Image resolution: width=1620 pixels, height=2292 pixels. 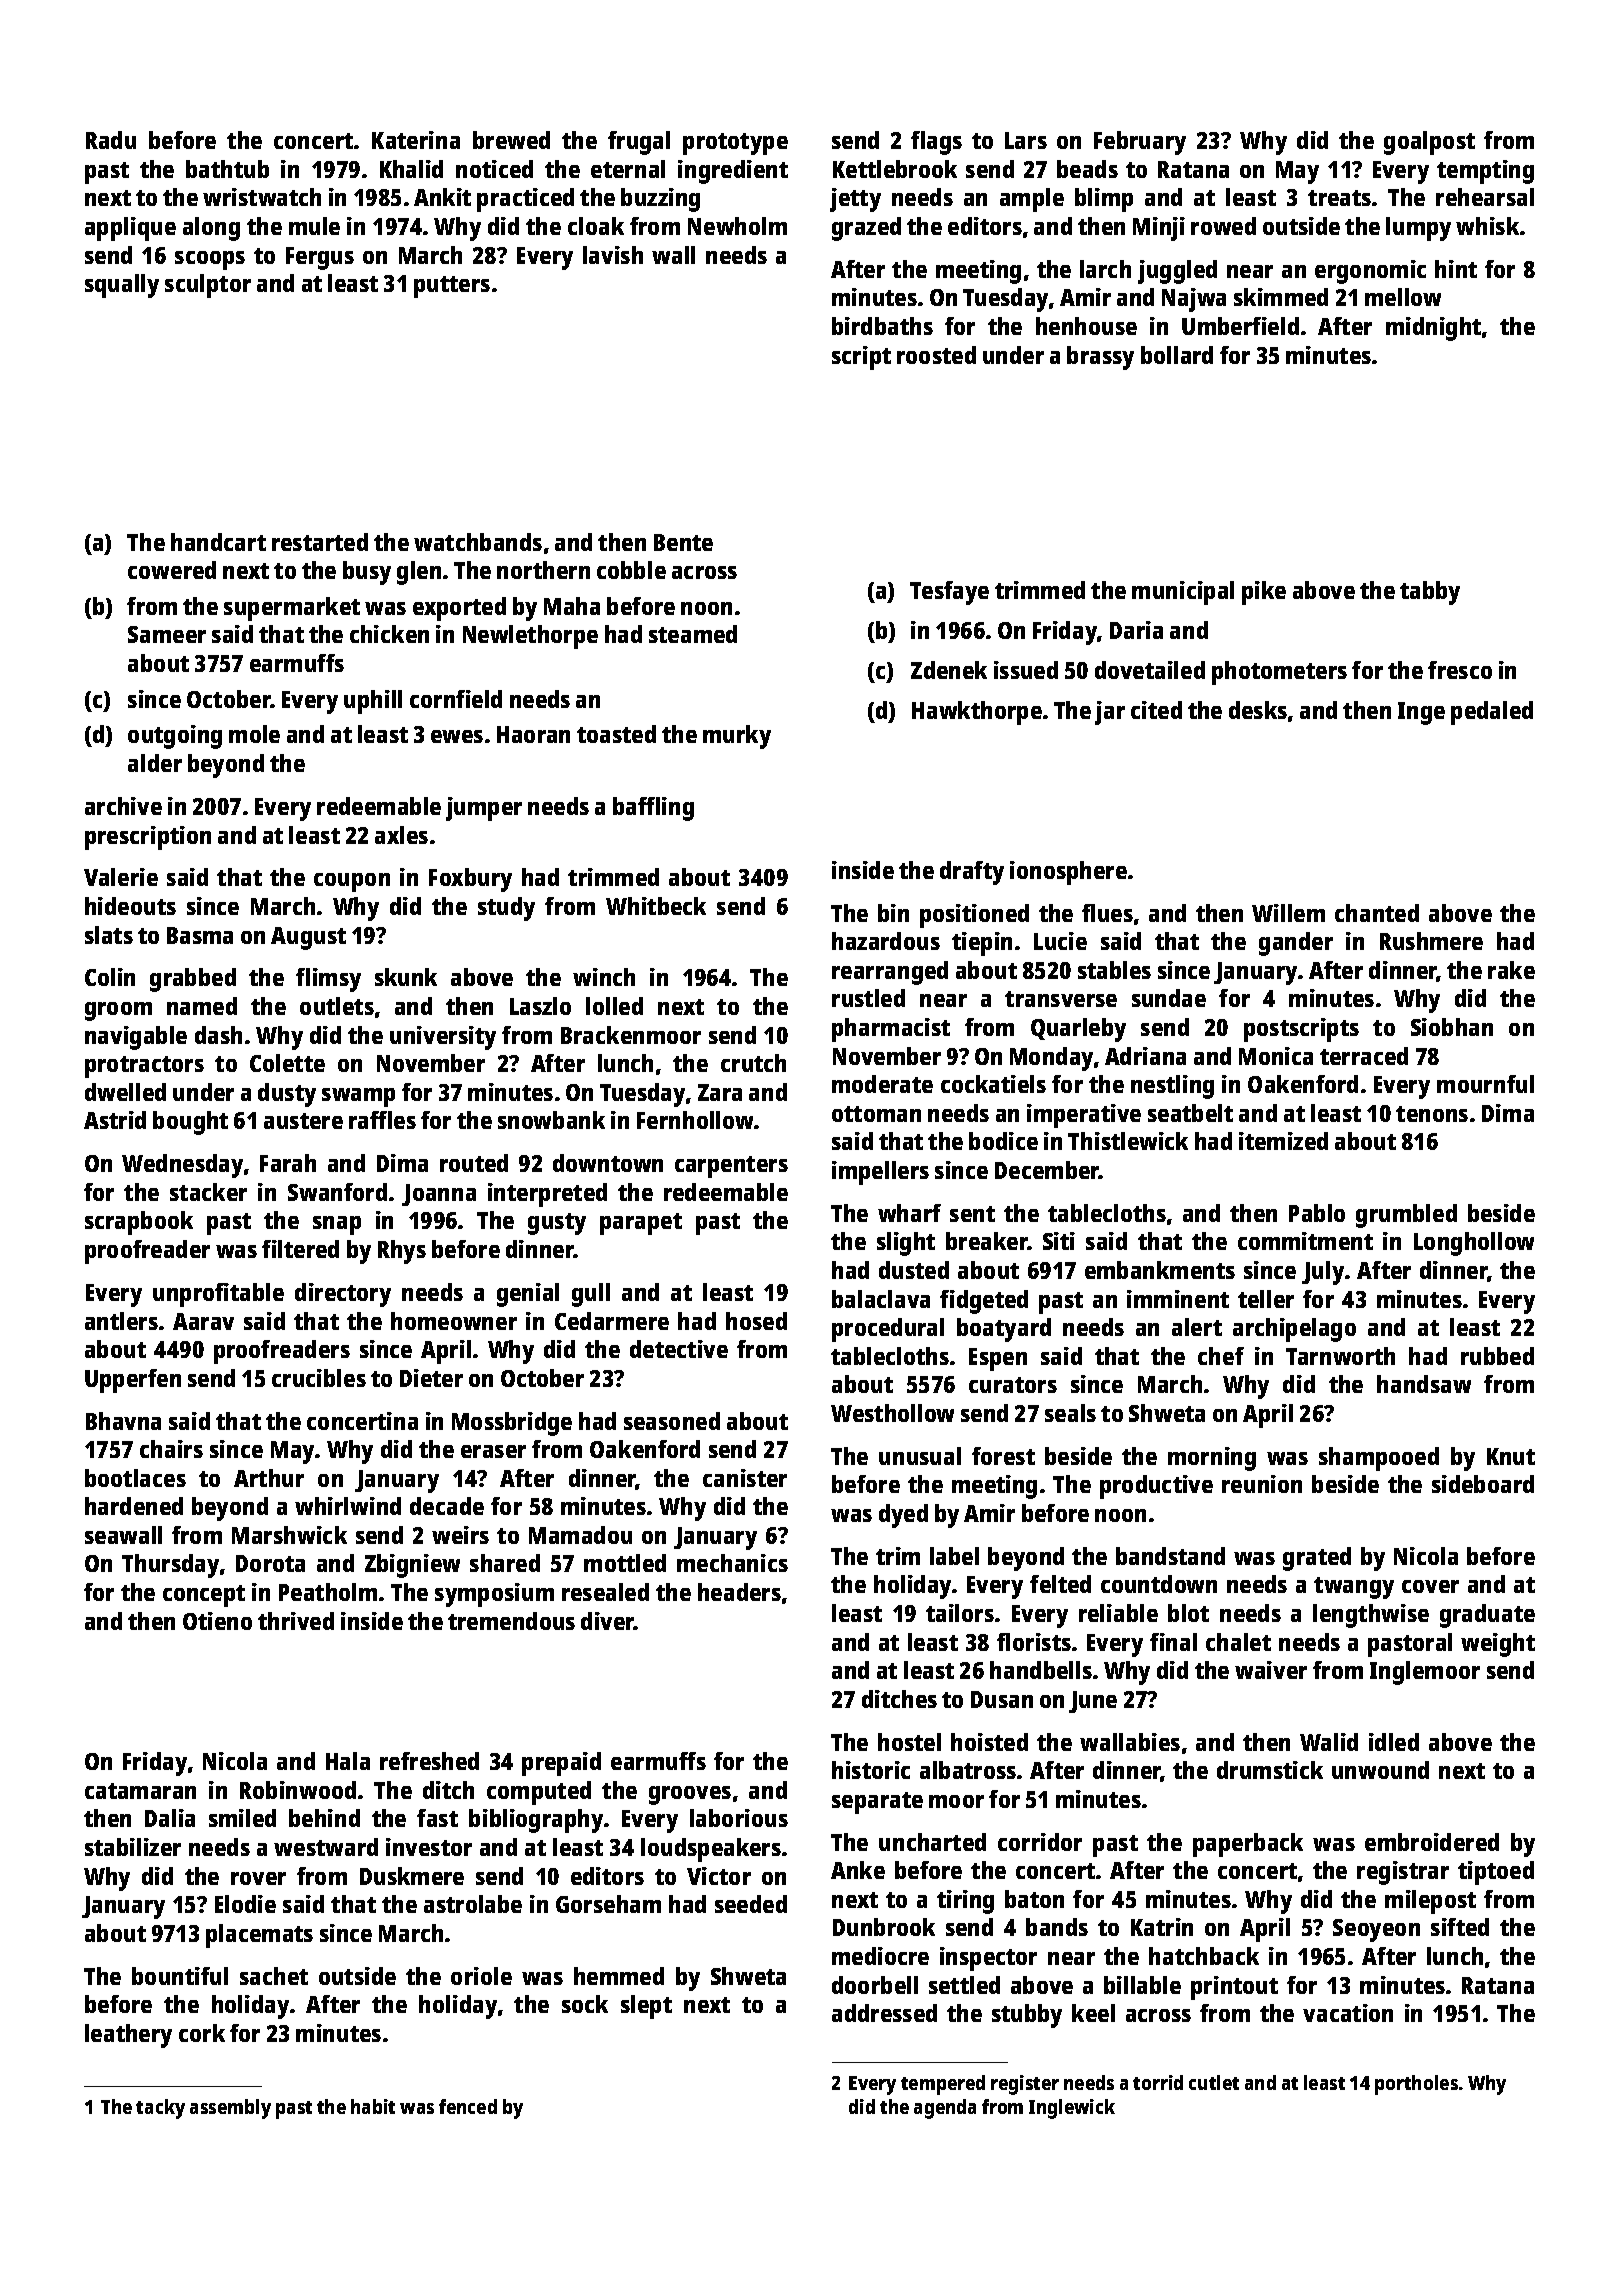 What do you see at coordinates (906, 1244) in the screenshot?
I see `slight` at bounding box center [906, 1244].
